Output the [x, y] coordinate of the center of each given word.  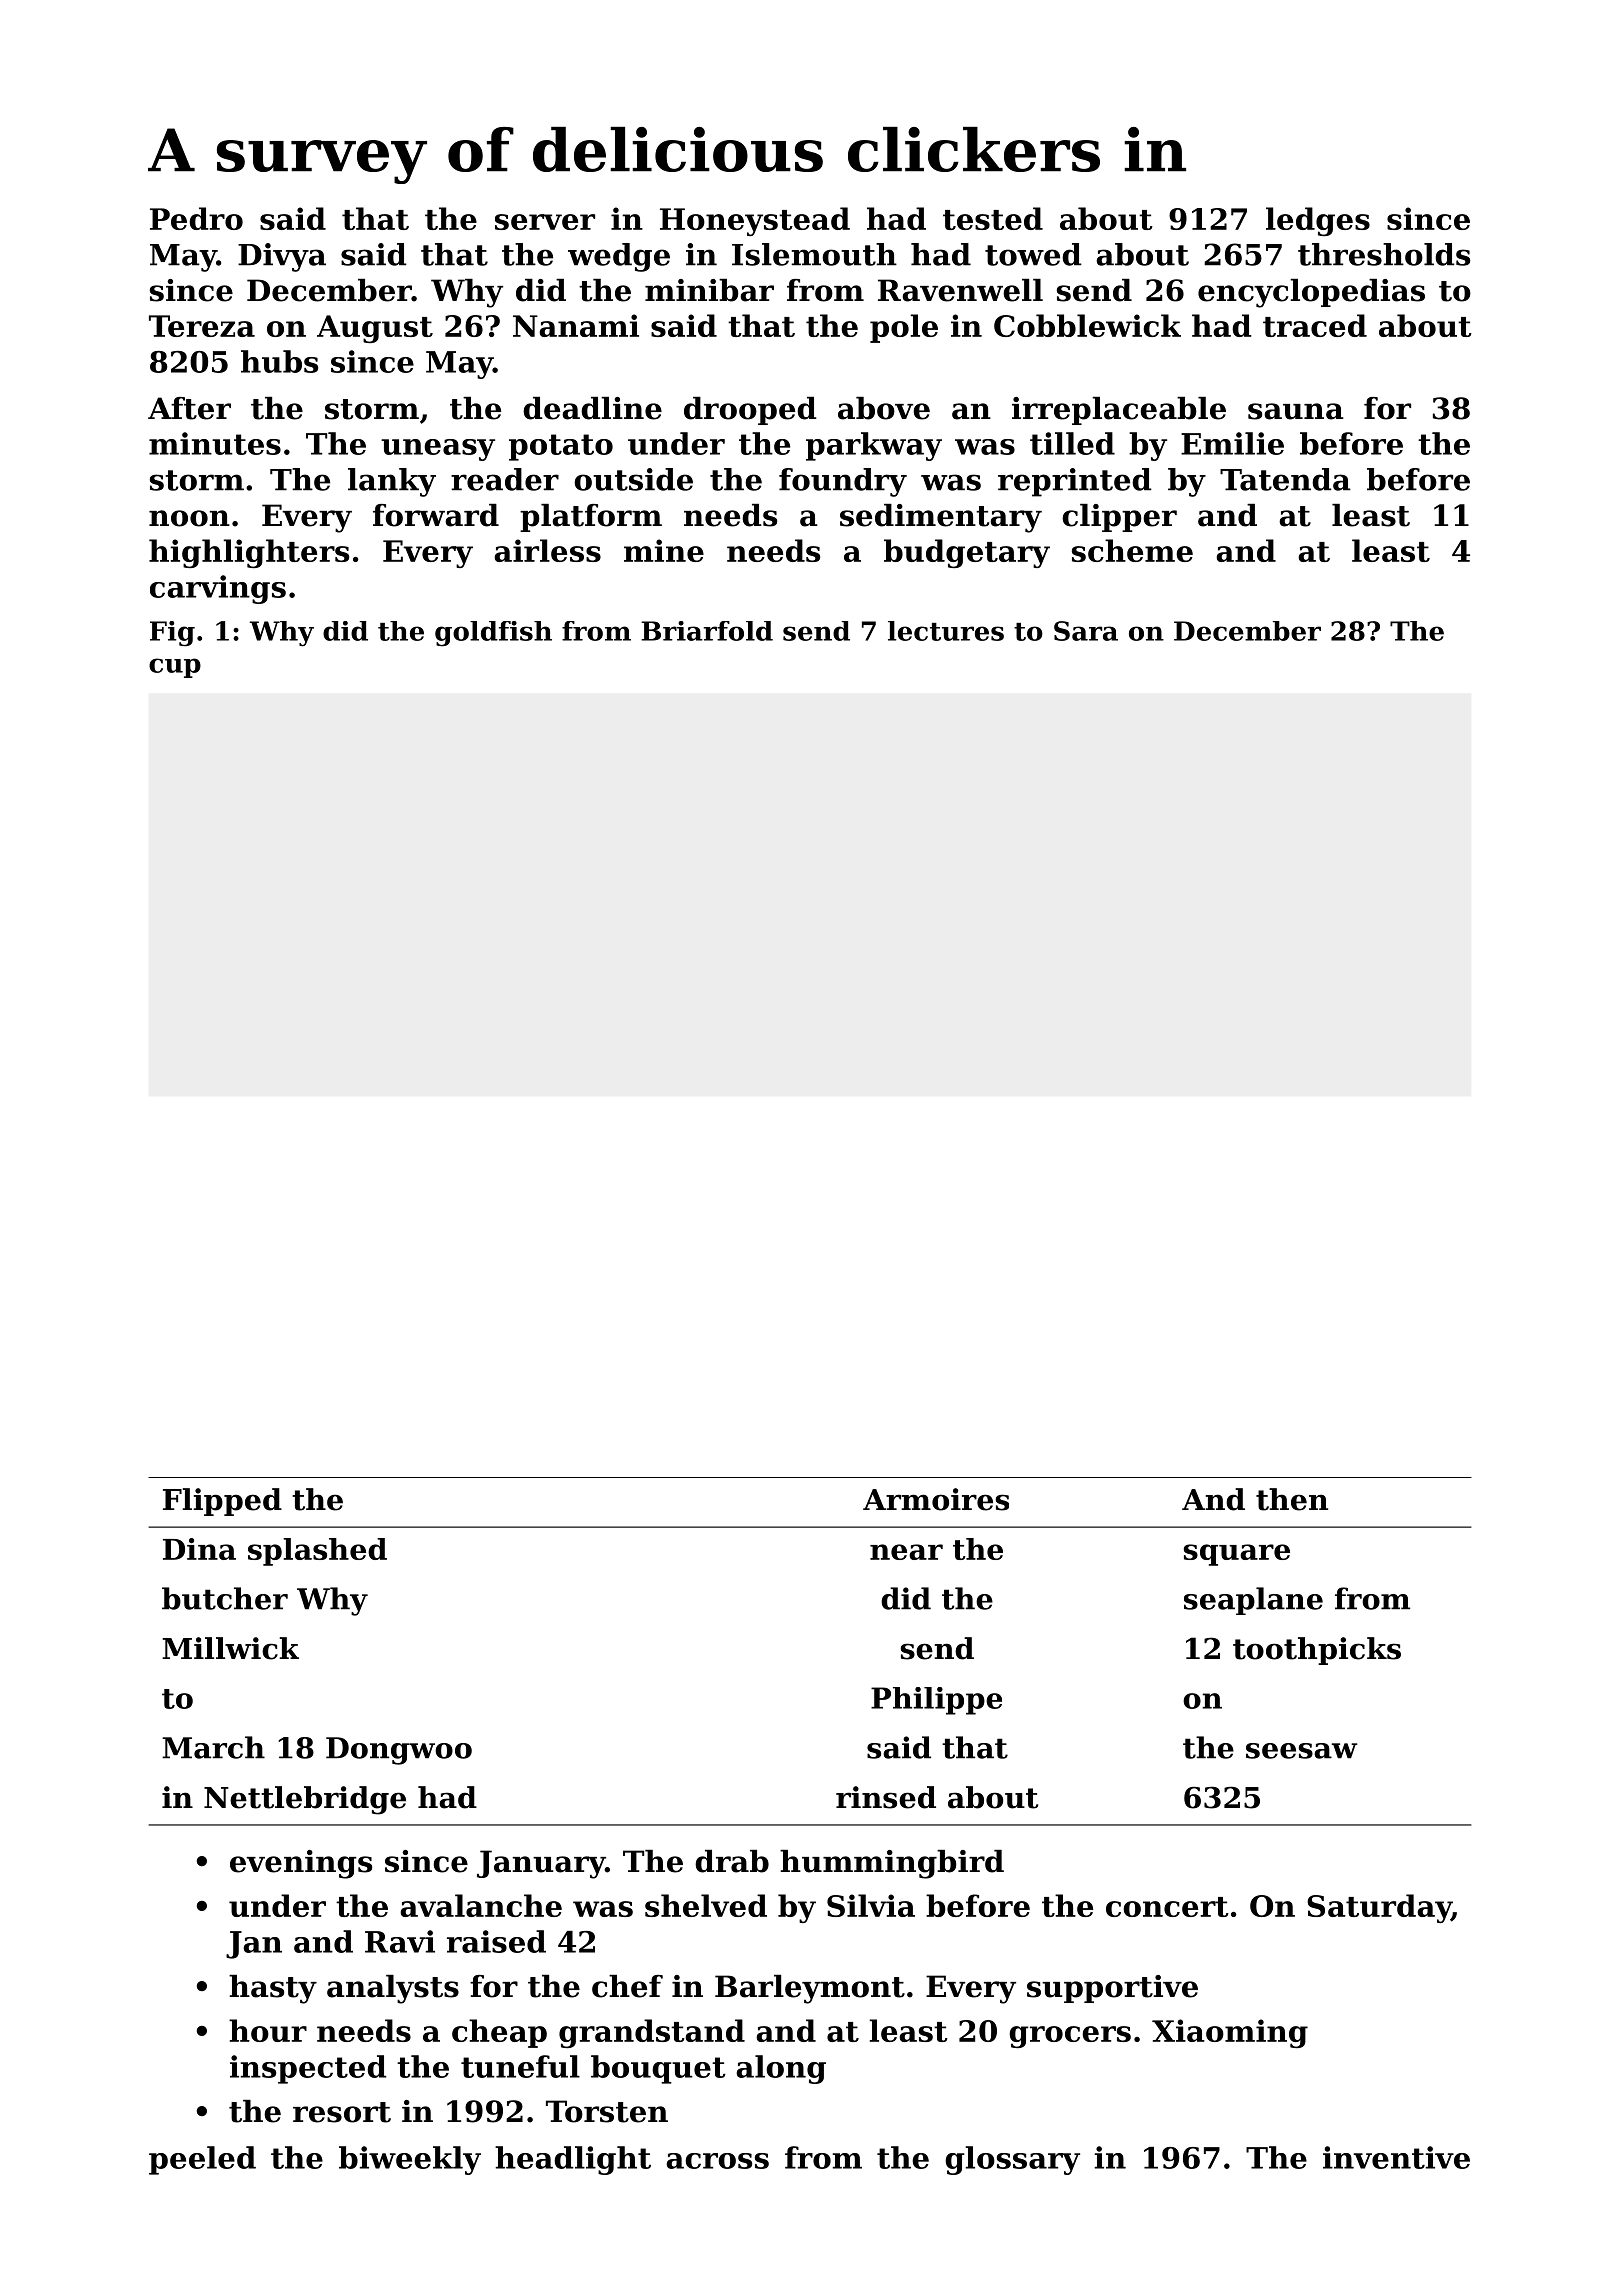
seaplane [1253, 1601]
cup [175, 668]
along [781, 2069]
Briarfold [707, 631]
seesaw [1302, 1751]
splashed [317, 1552]
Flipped [222, 1502]
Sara [1086, 631]
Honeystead [755, 221]
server [545, 222]
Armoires [936, 1499]
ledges [1318, 221]
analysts [393, 1989]
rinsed [886, 1797]
